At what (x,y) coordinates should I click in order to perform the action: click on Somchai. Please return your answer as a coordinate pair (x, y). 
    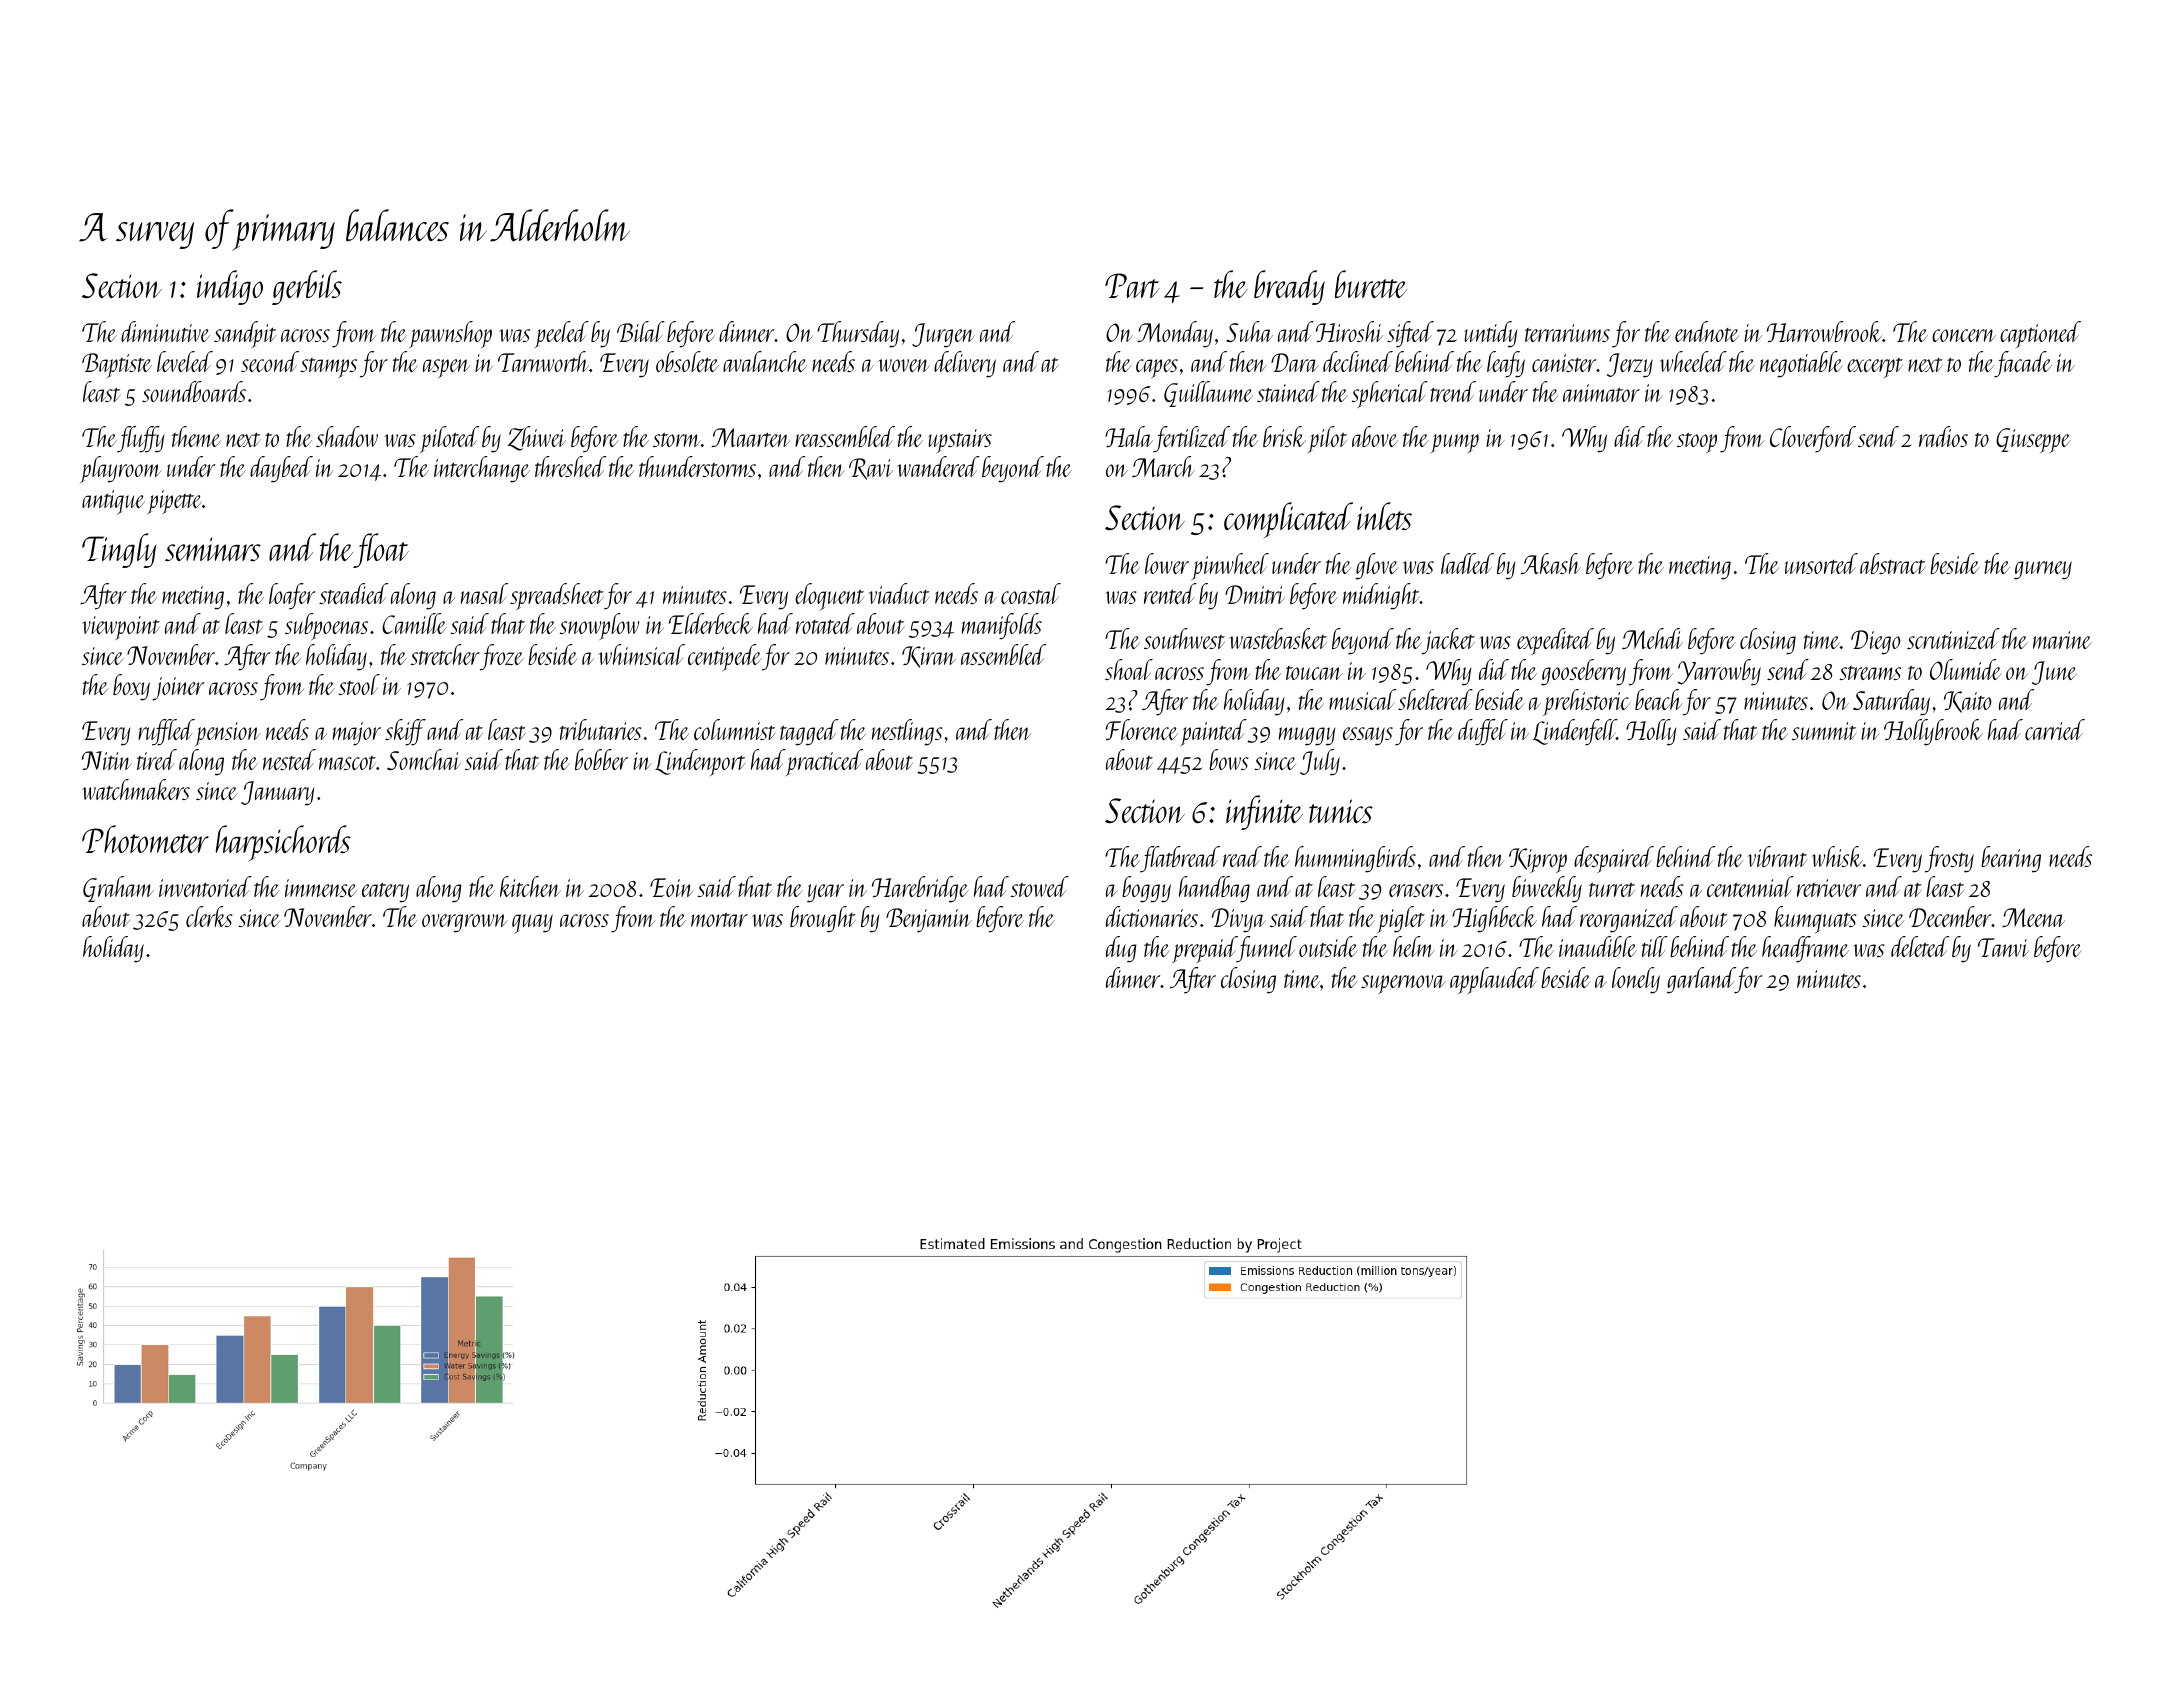
    Looking at the image, I should click on (424, 759).
